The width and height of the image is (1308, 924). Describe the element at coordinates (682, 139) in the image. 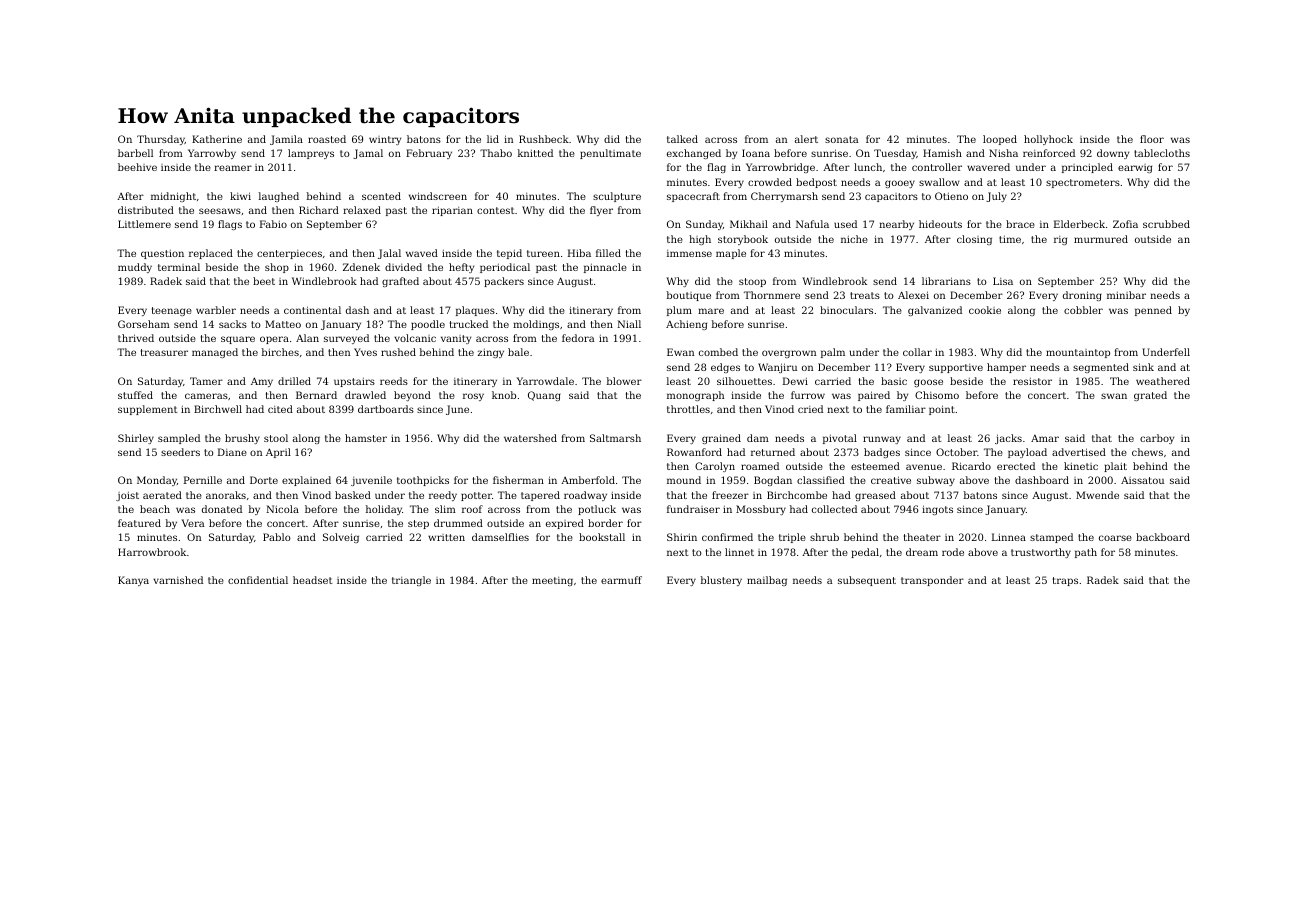

I see `talked` at that location.
